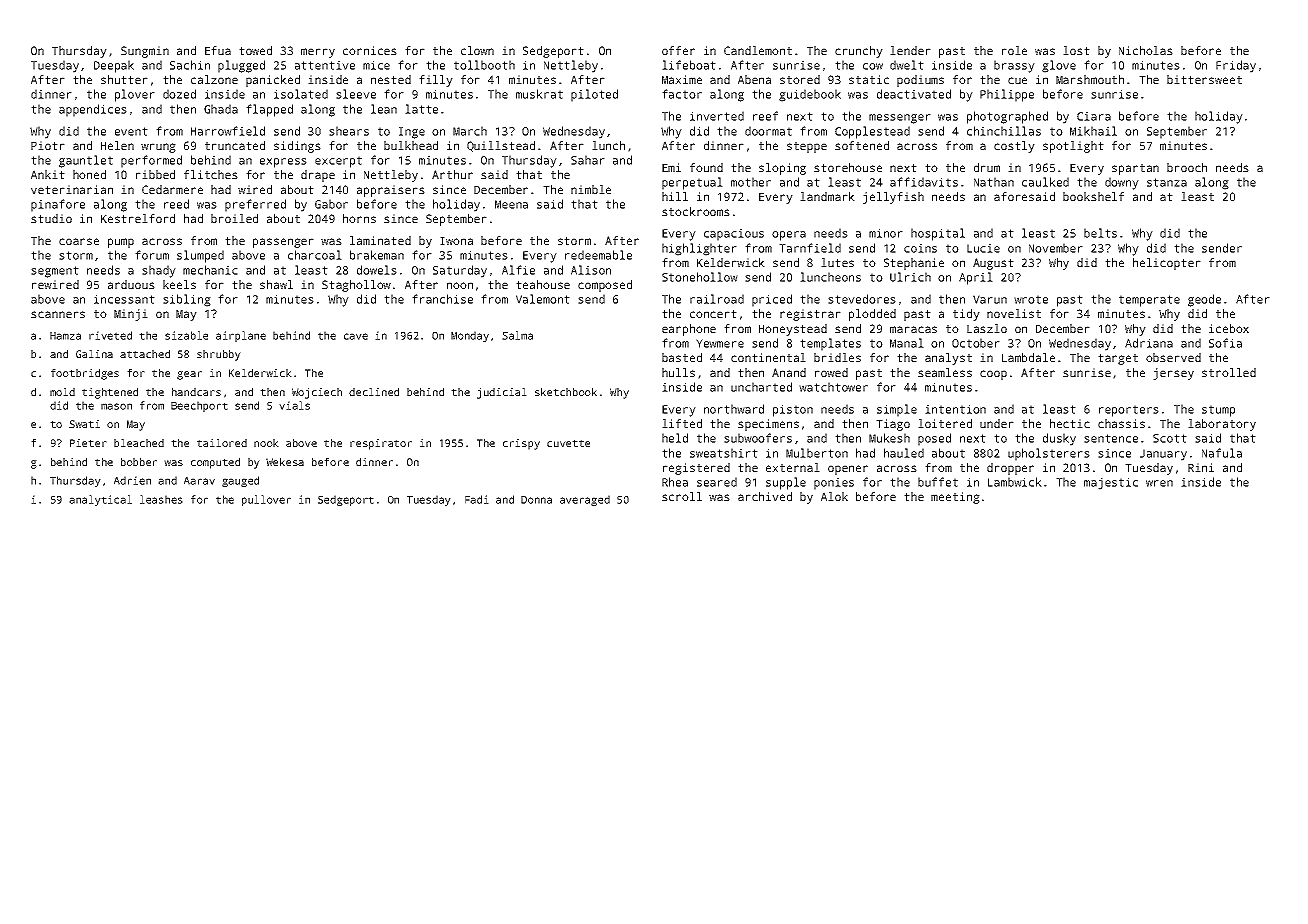  I want to click on Sungmin, so click(145, 52).
